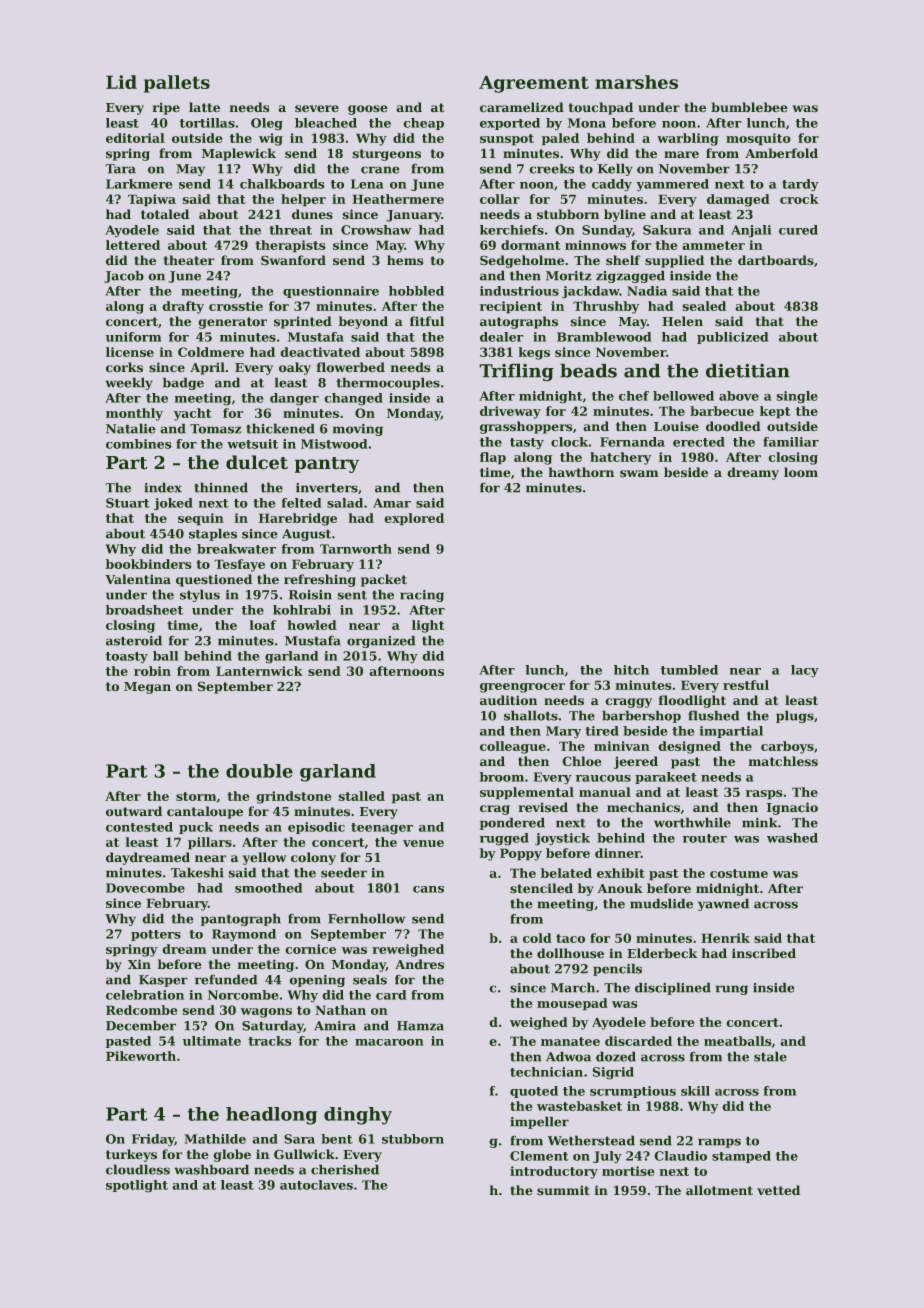 The image size is (924, 1308). What do you see at coordinates (141, 1056) in the screenshot?
I see `Pikeworth` at bounding box center [141, 1056].
